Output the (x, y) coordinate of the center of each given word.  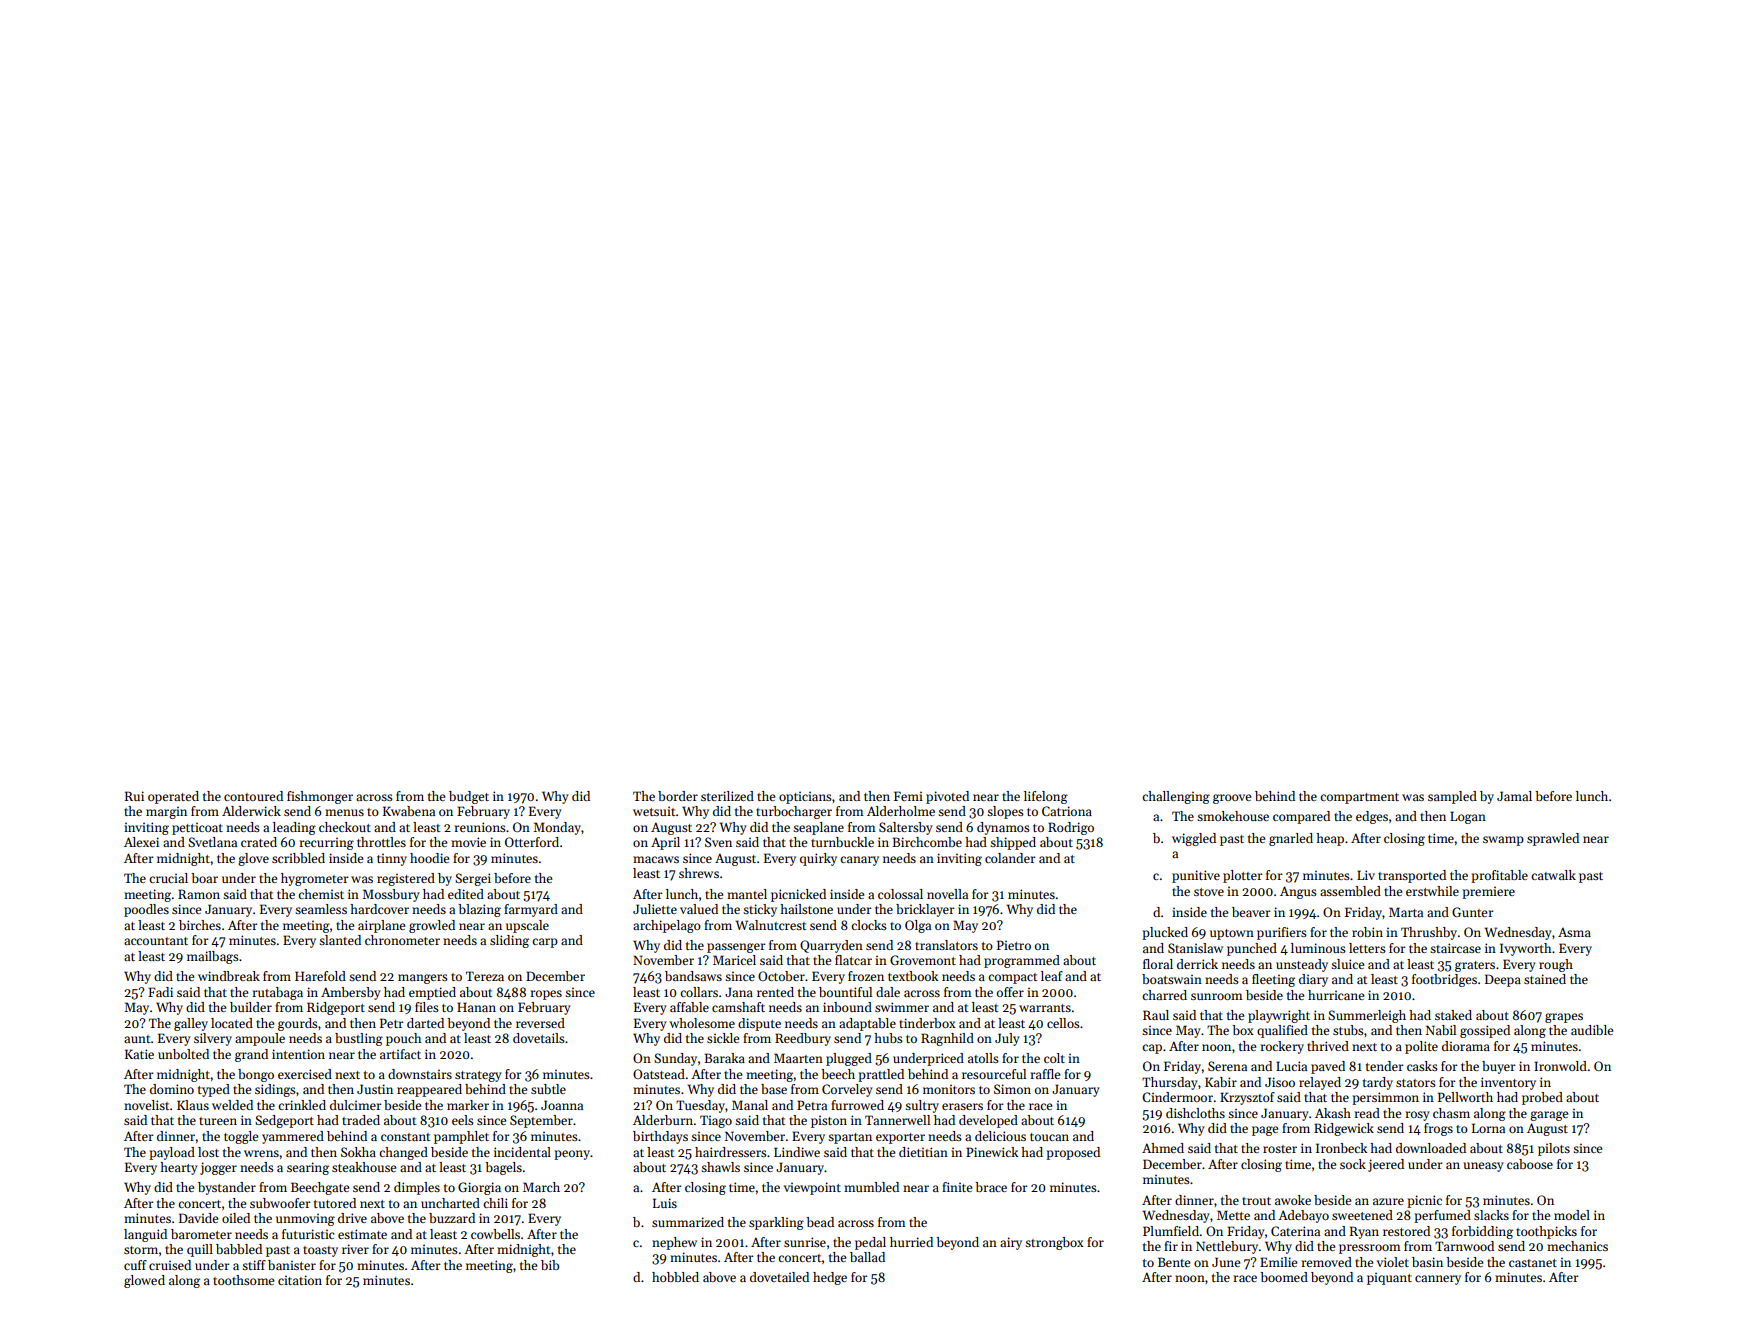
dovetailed (779, 1277)
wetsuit (654, 811)
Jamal (1514, 796)
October (781, 976)
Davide (198, 1218)
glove (253, 859)
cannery (1438, 1280)
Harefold (320, 976)
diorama (1466, 1046)
